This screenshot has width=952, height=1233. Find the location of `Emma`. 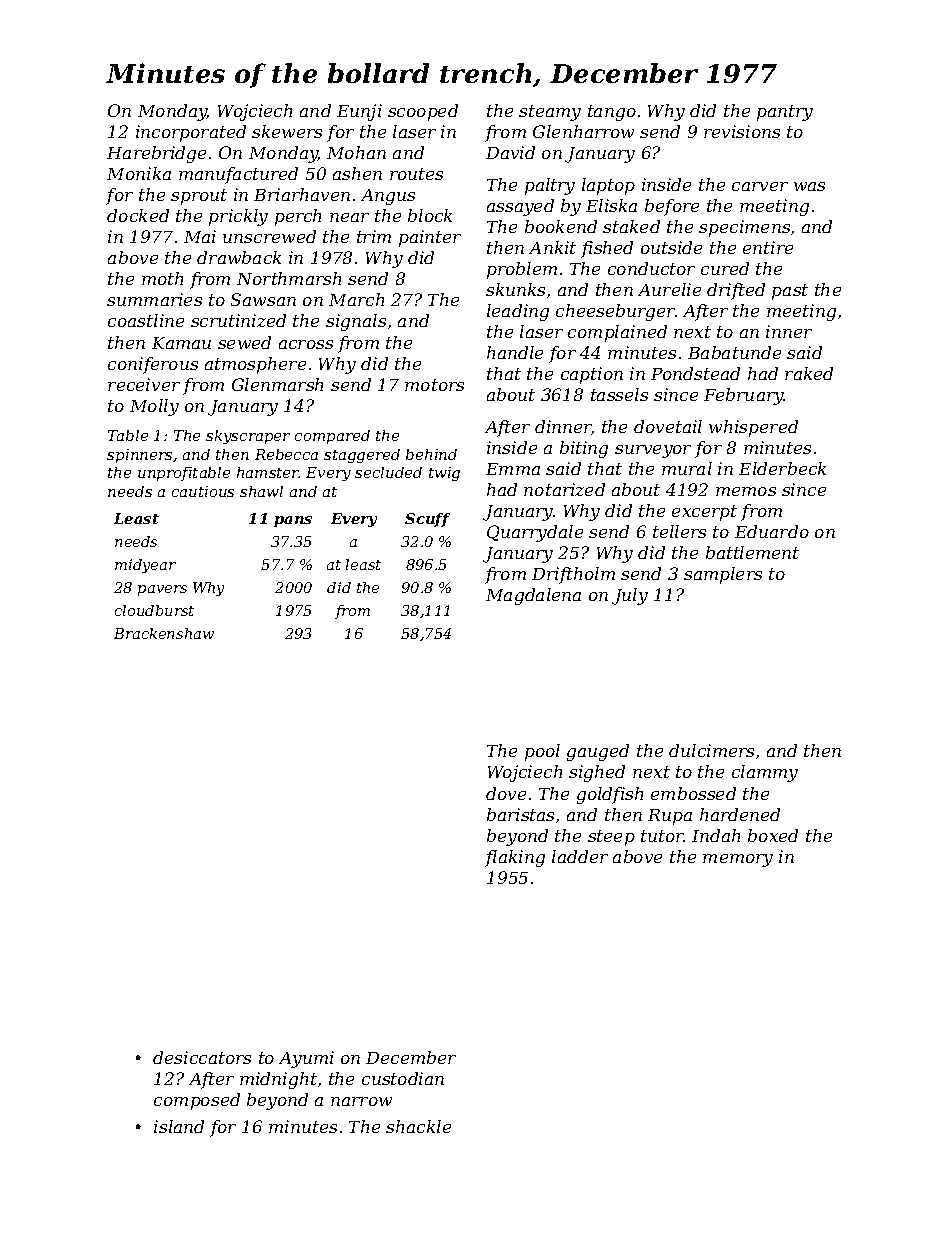

Emma is located at coordinates (513, 469).
